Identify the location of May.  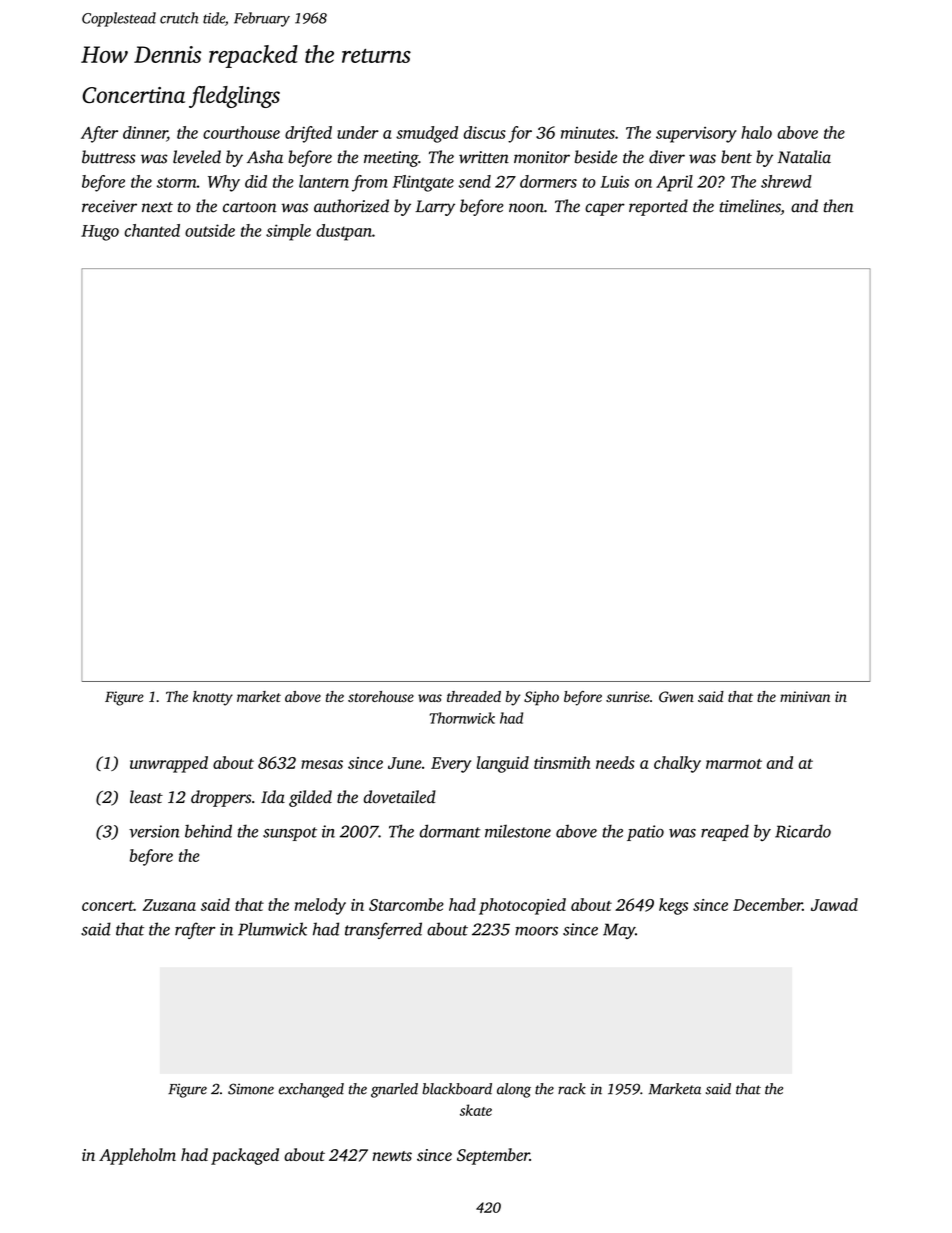
(619, 931).
